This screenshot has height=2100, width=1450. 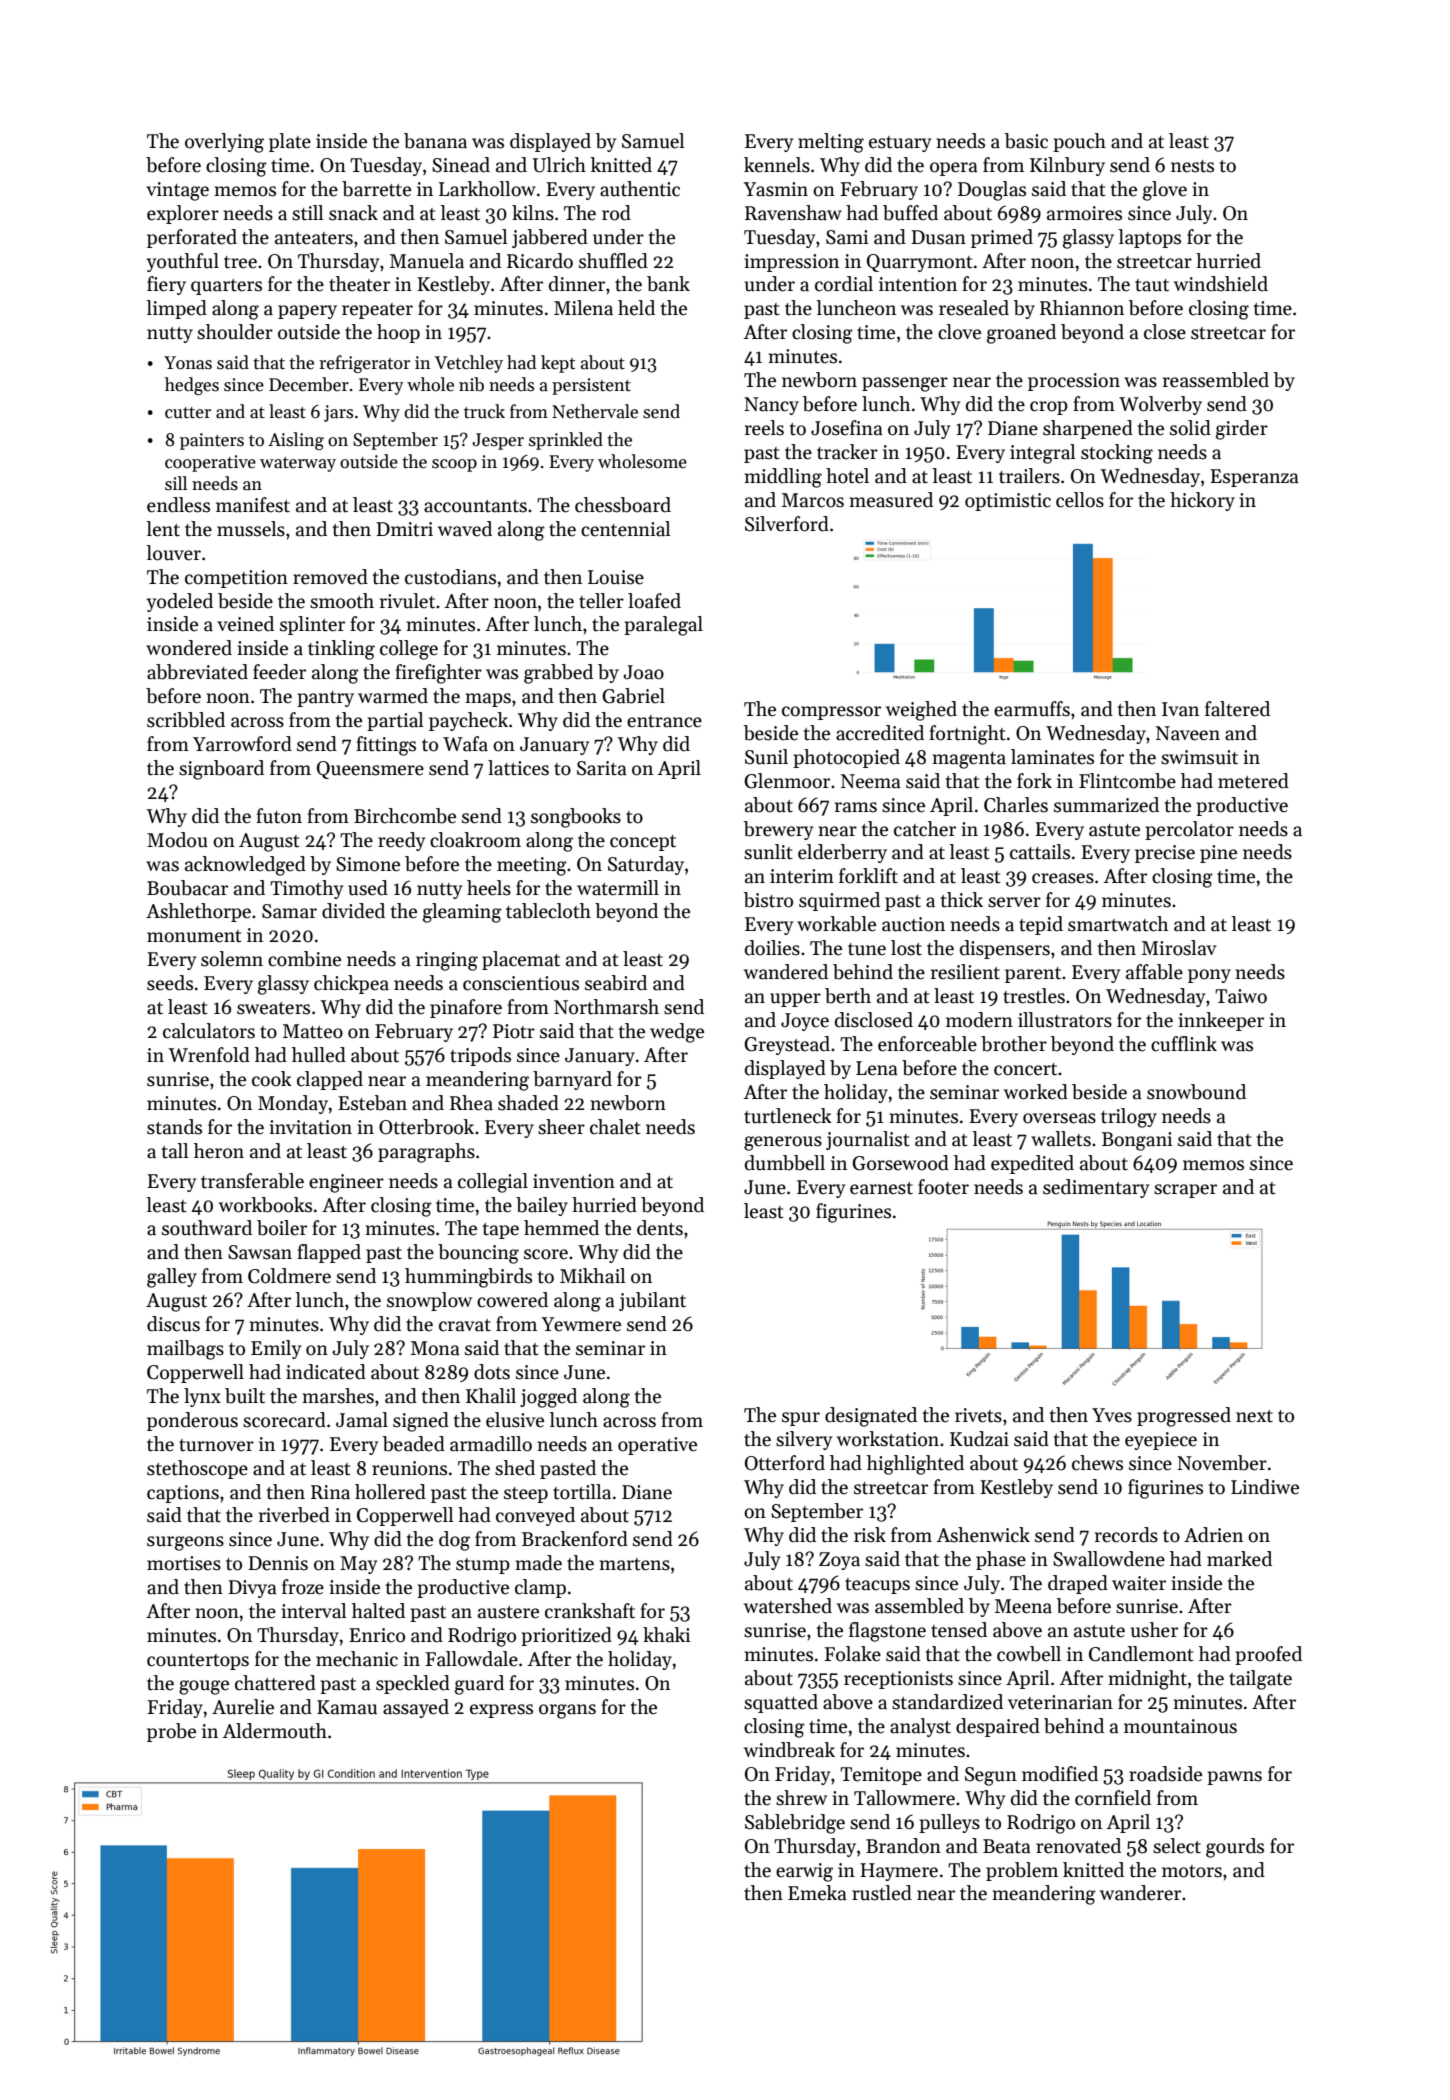 What do you see at coordinates (550, 238) in the screenshot?
I see `jabbered` at bounding box center [550, 238].
